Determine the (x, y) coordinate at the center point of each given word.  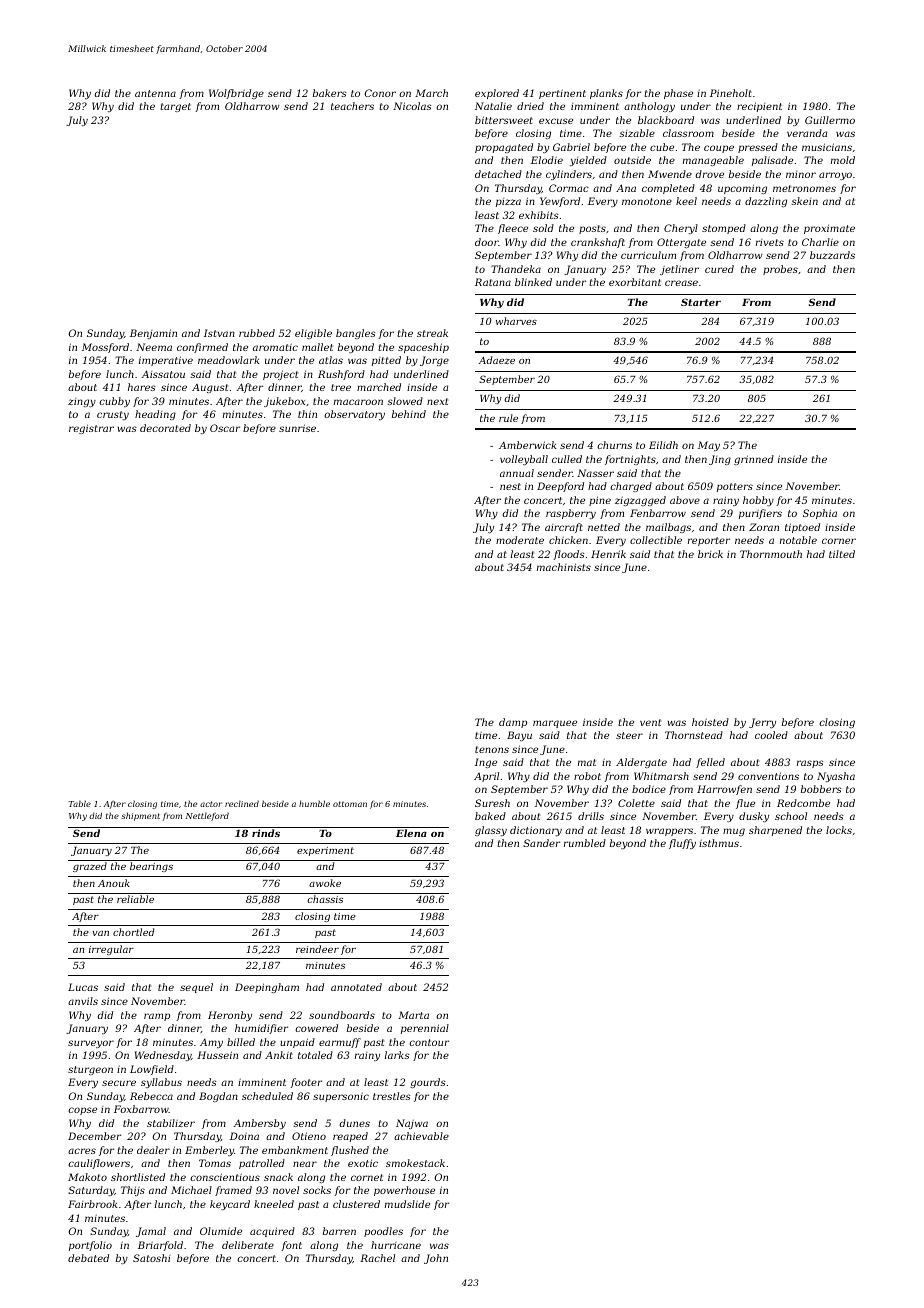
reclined (242, 803)
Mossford (105, 348)
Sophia (820, 514)
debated (88, 1258)
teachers (352, 106)
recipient (759, 107)
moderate (520, 540)
